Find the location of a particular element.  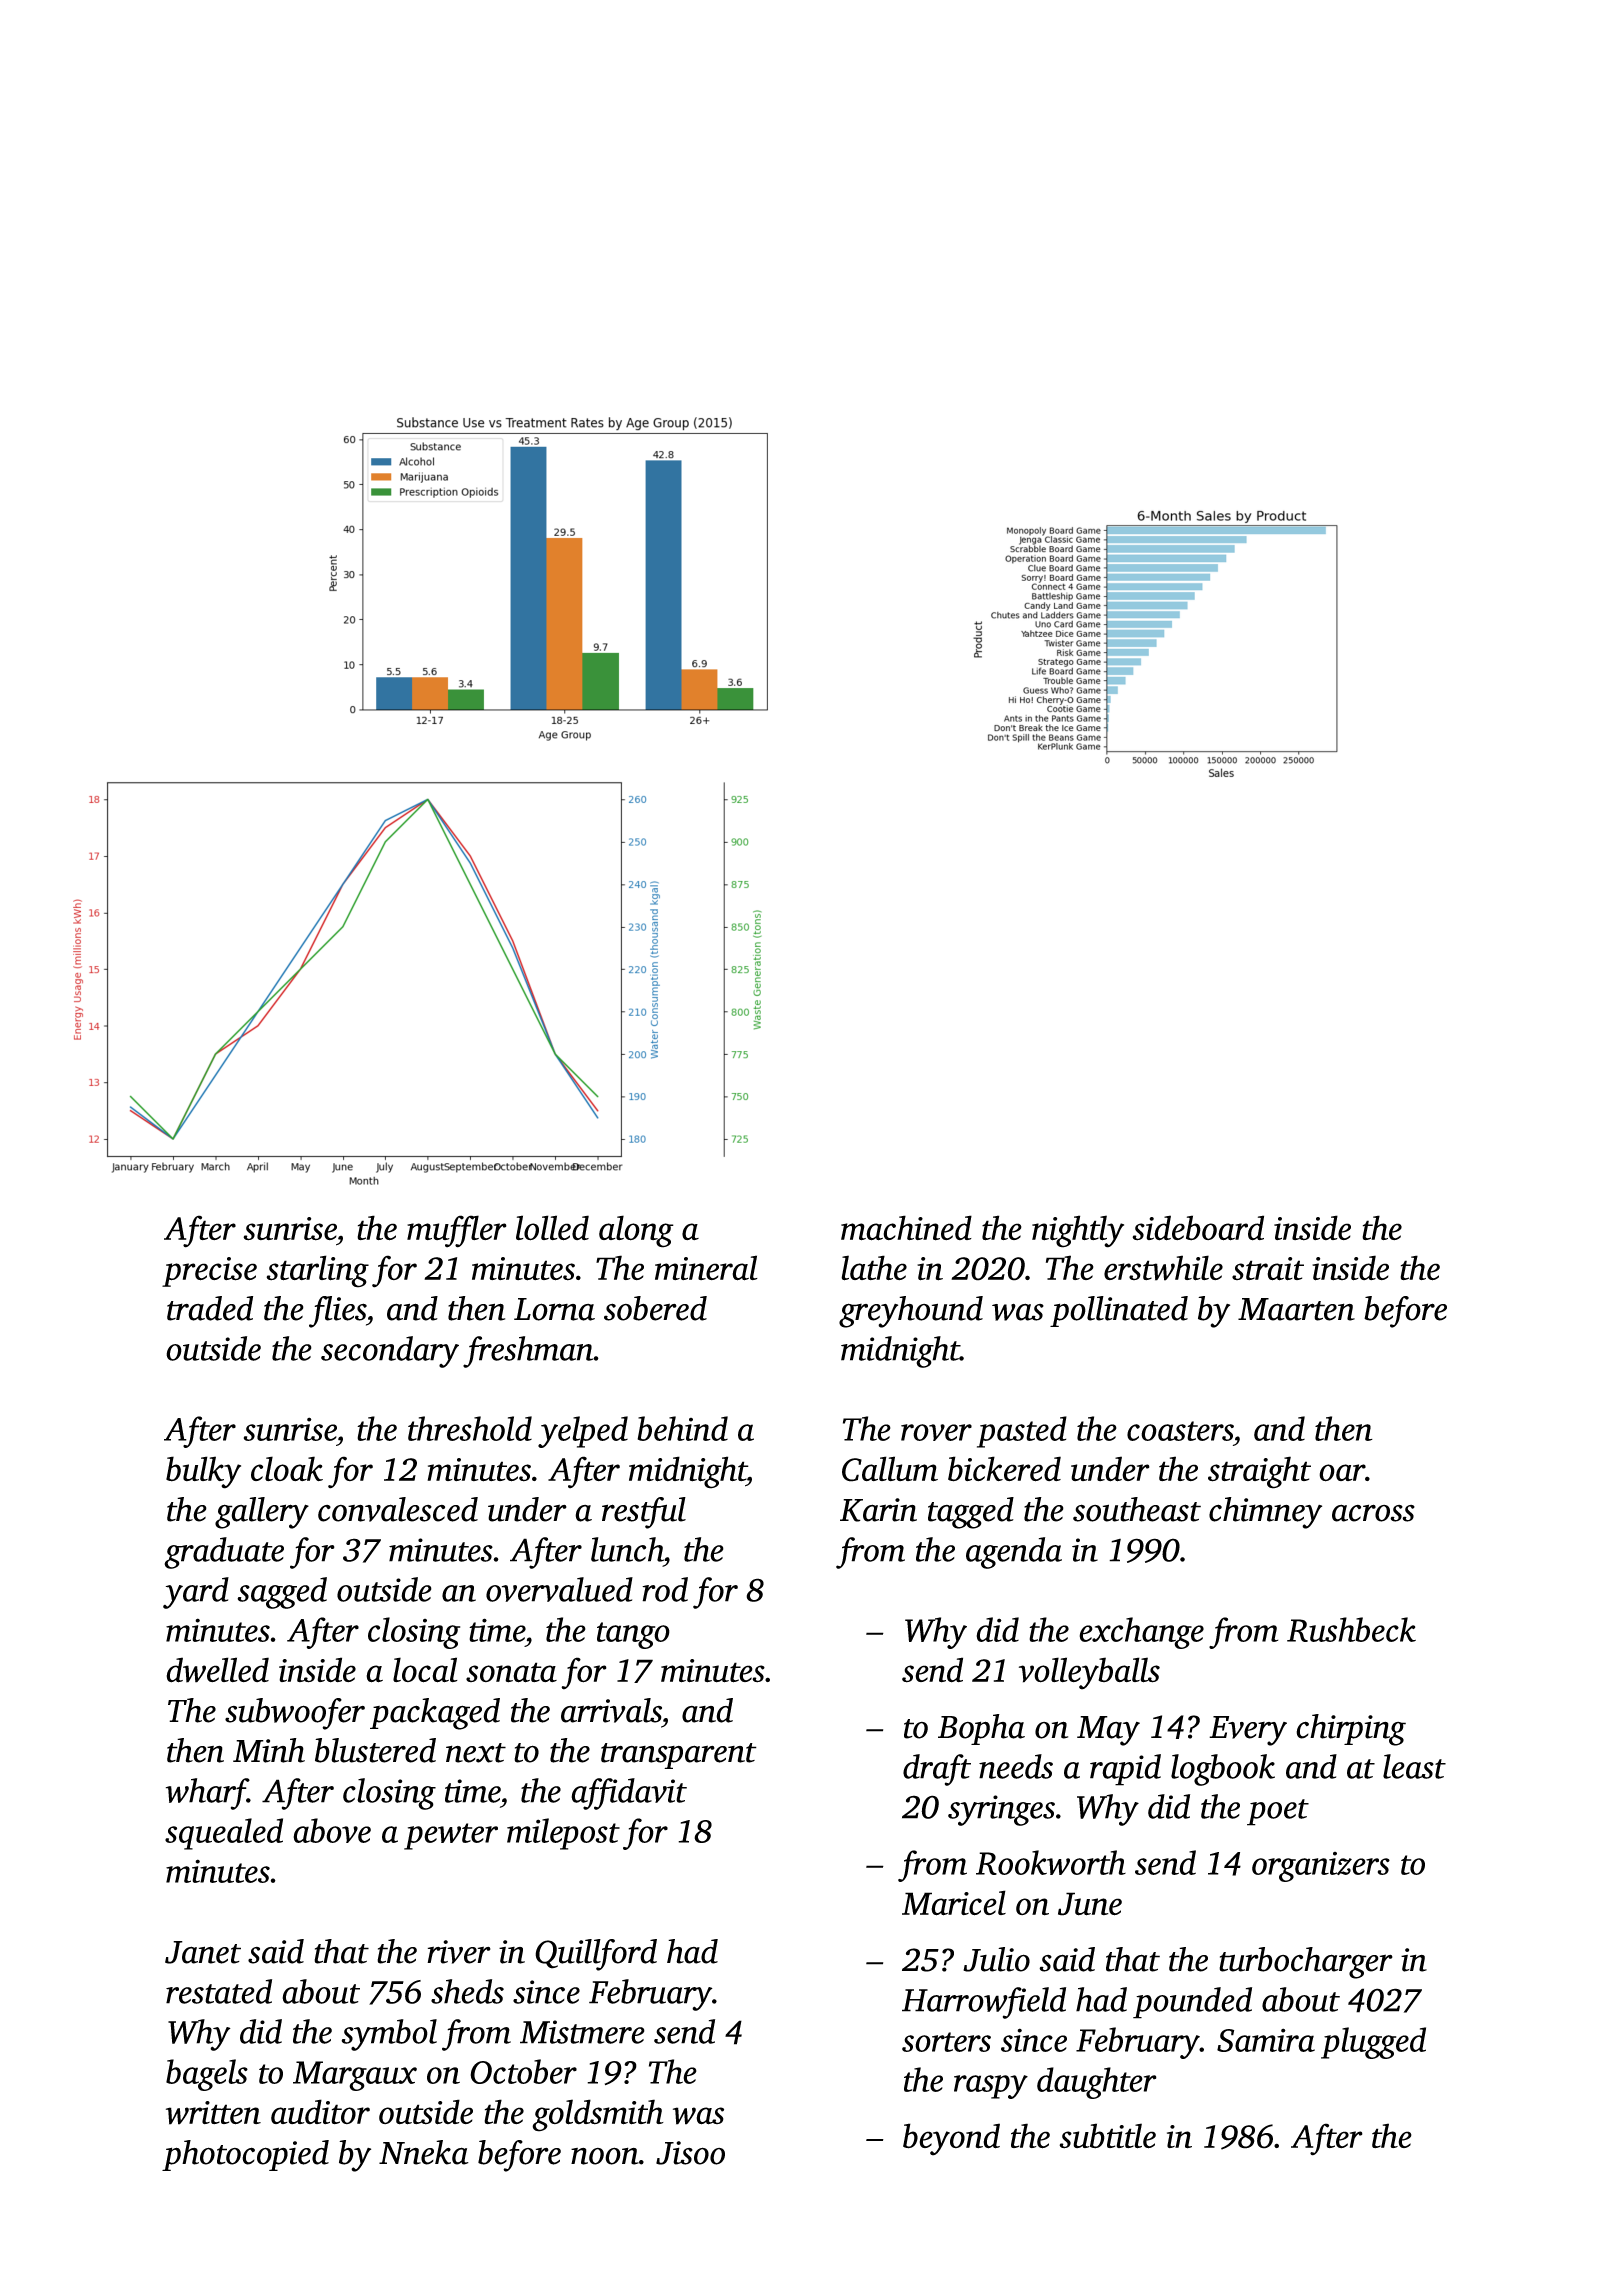

behind is located at coordinates (682, 1428).
